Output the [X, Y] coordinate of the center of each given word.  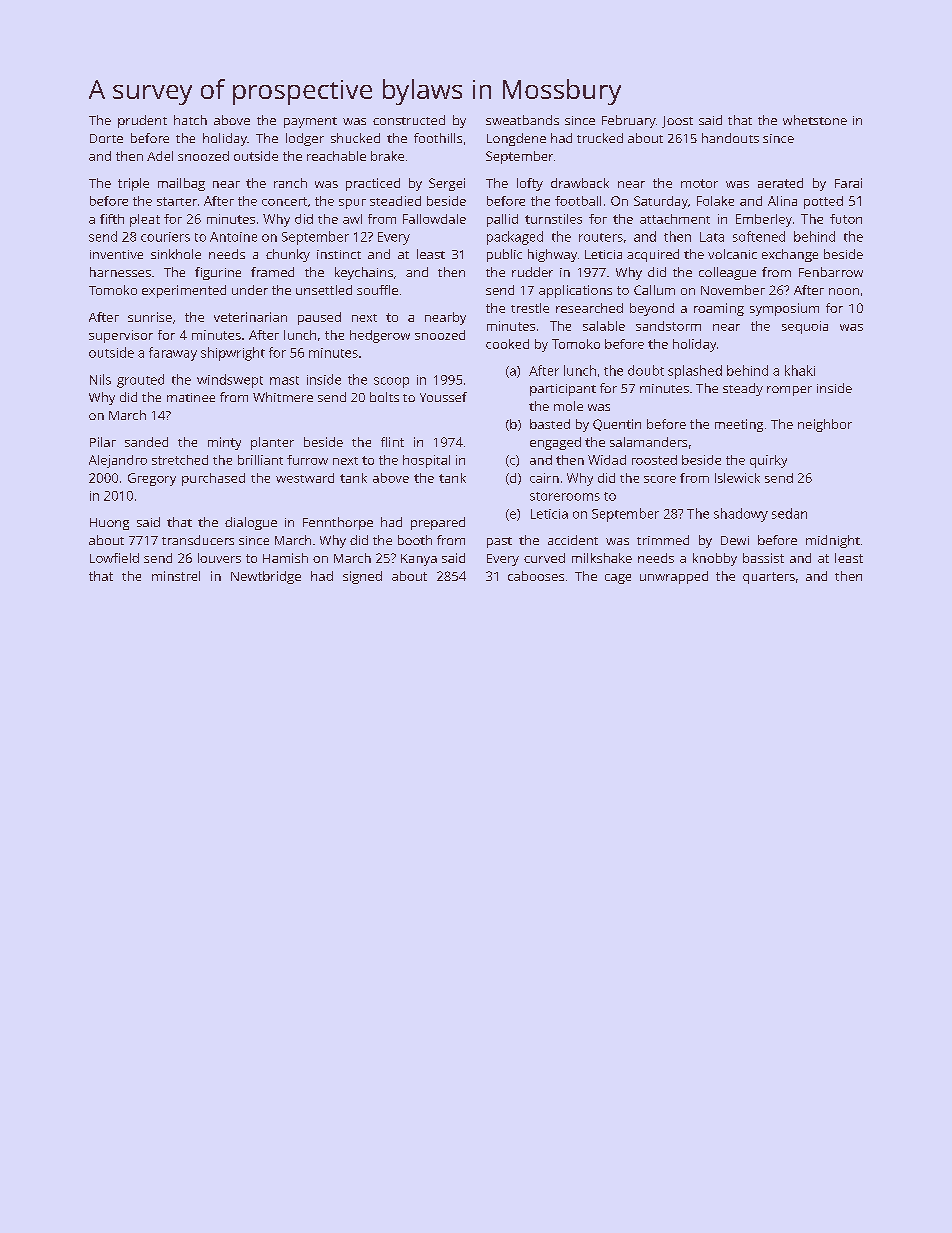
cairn [544, 478]
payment [310, 122]
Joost [677, 122]
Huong [109, 524]
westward [305, 478]
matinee [191, 397]
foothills [438, 138]
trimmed [663, 540]
